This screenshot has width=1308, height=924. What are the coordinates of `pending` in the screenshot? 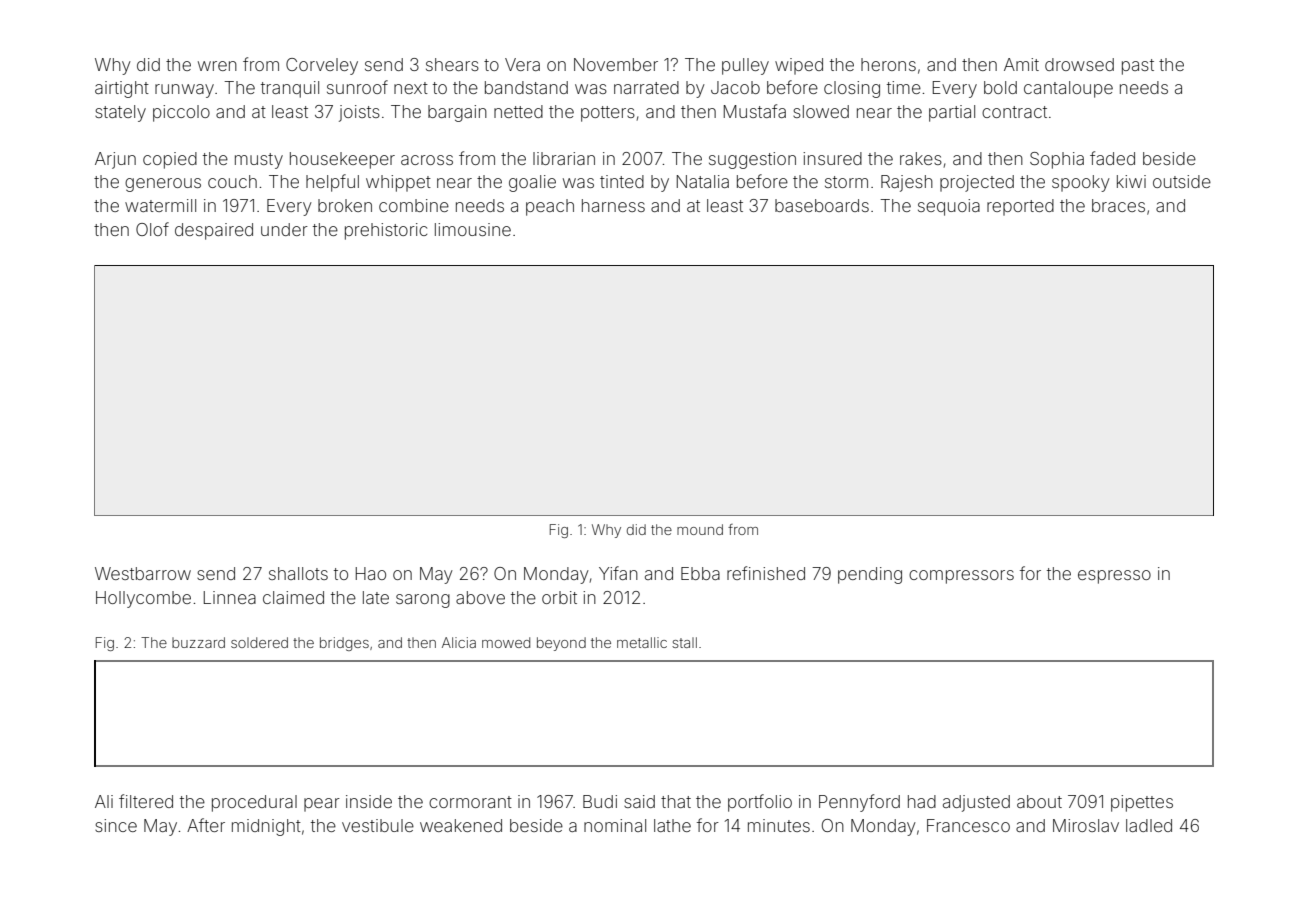 It's located at (870, 575).
